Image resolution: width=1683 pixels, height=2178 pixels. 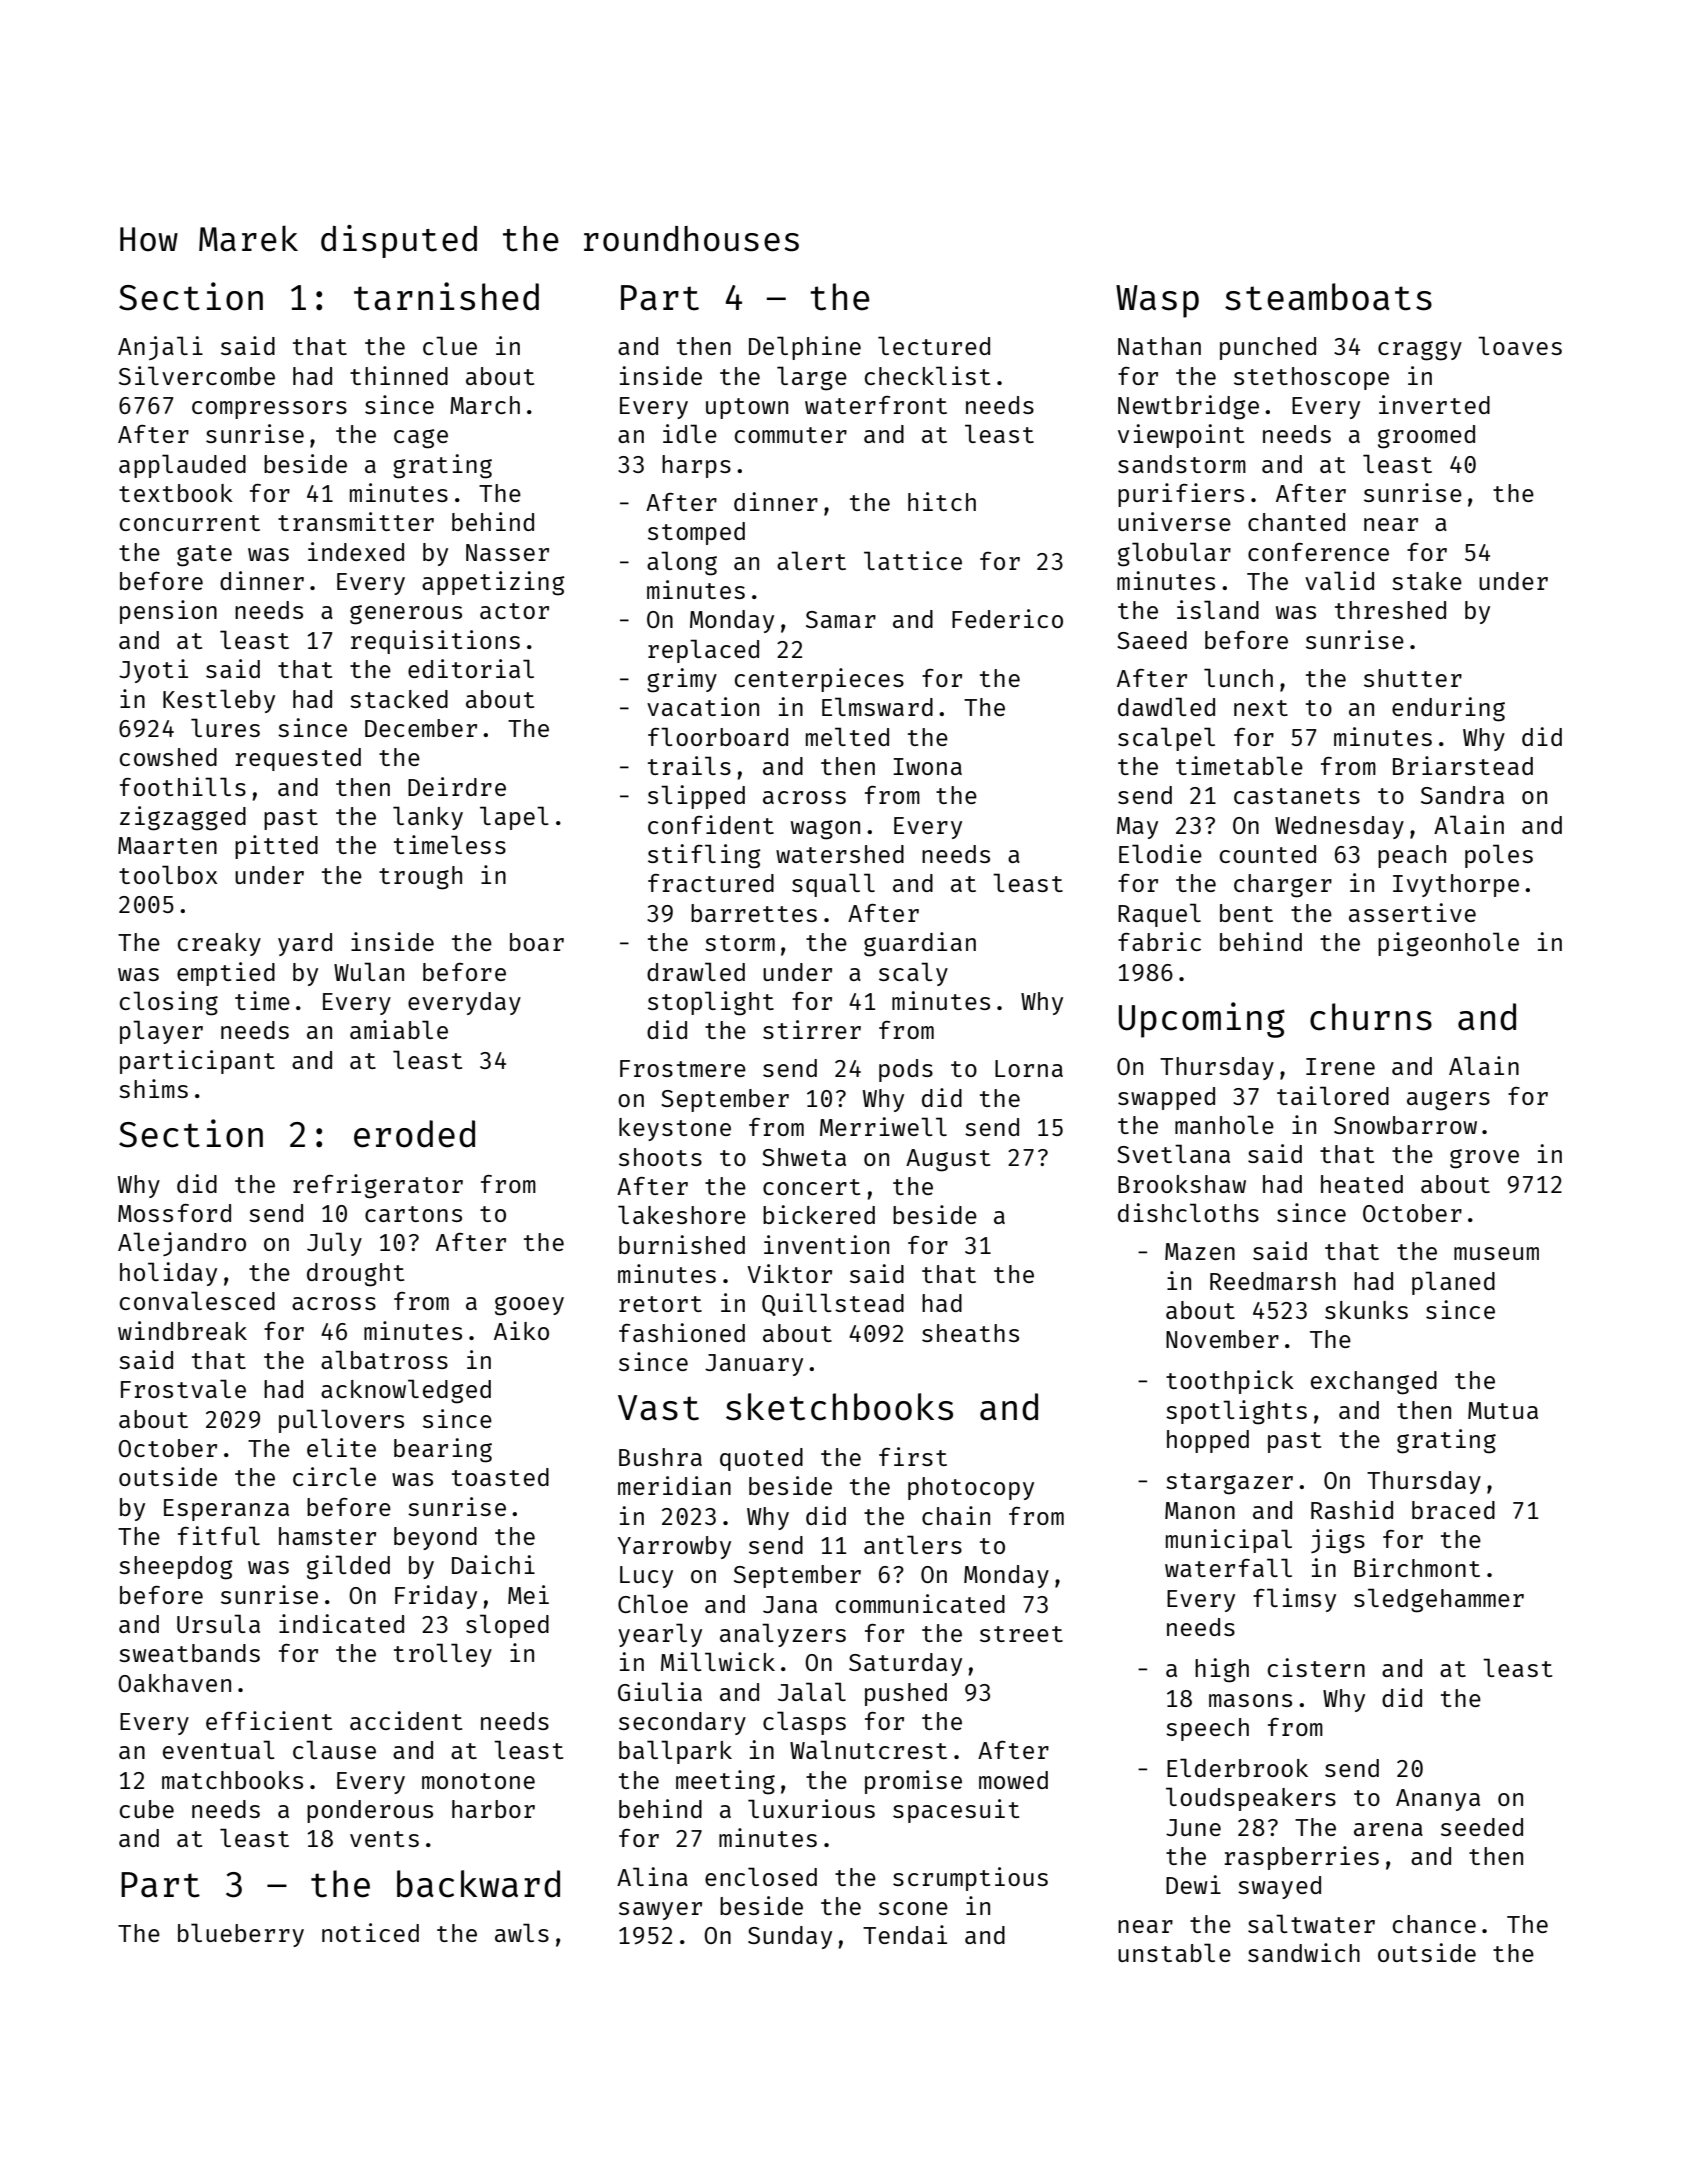 What do you see at coordinates (443, 1450) in the page?
I see `bearing` at bounding box center [443, 1450].
